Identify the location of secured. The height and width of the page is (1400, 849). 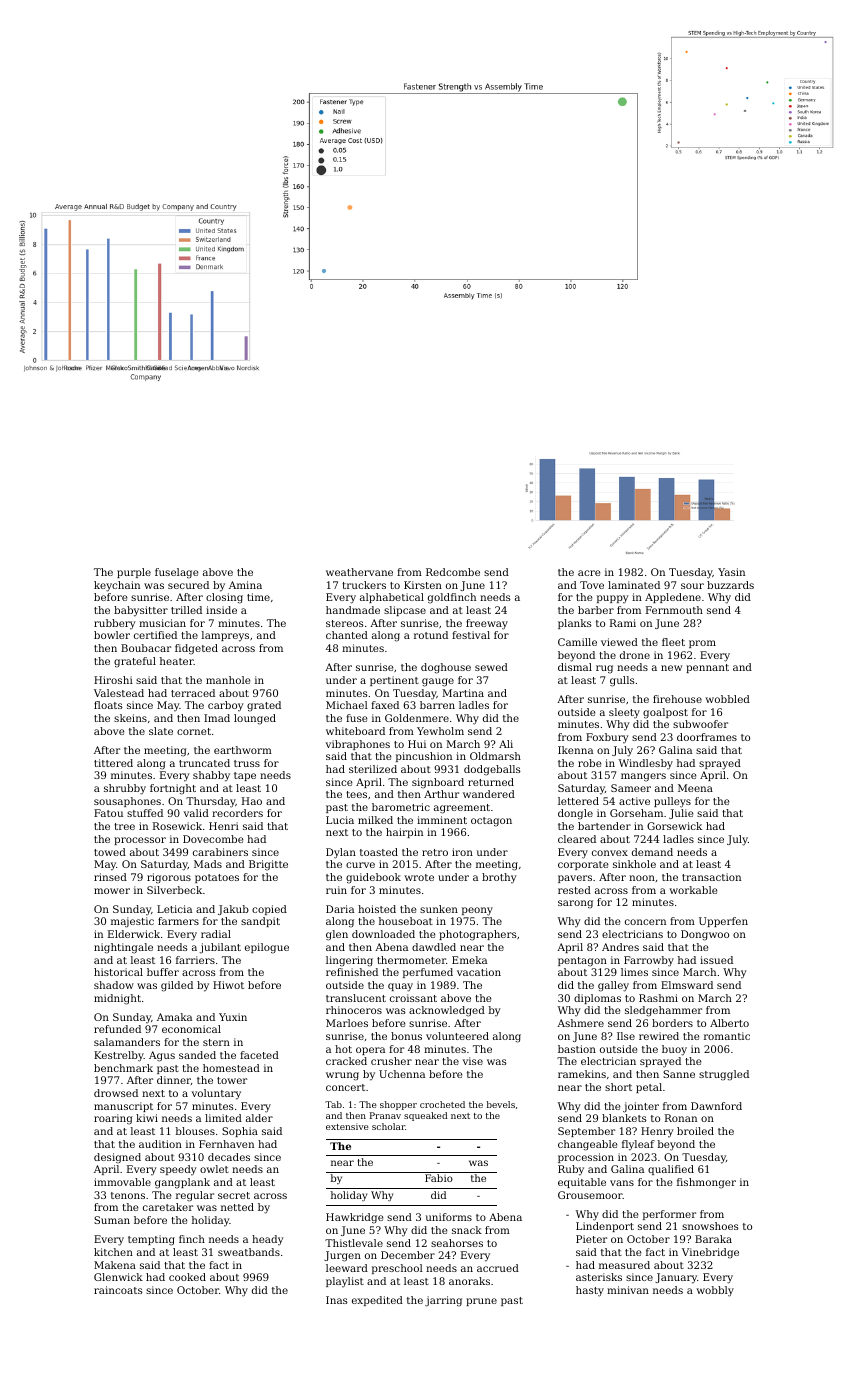
(188, 585).
